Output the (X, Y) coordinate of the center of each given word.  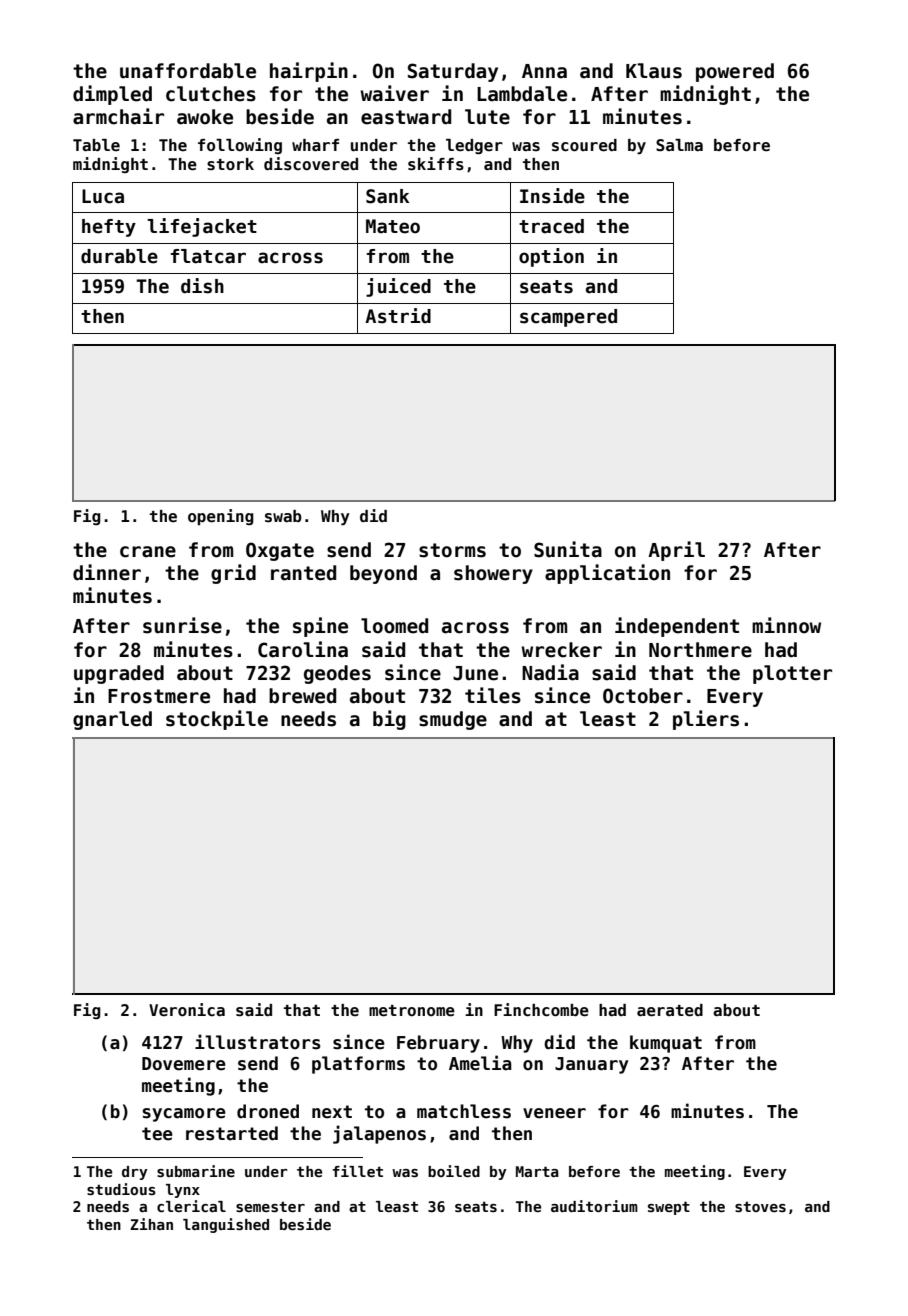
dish (202, 286)
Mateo (393, 226)
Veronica (187, 1010)
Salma (679, 145)
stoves (760, 1206)
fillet (358, 1171)
